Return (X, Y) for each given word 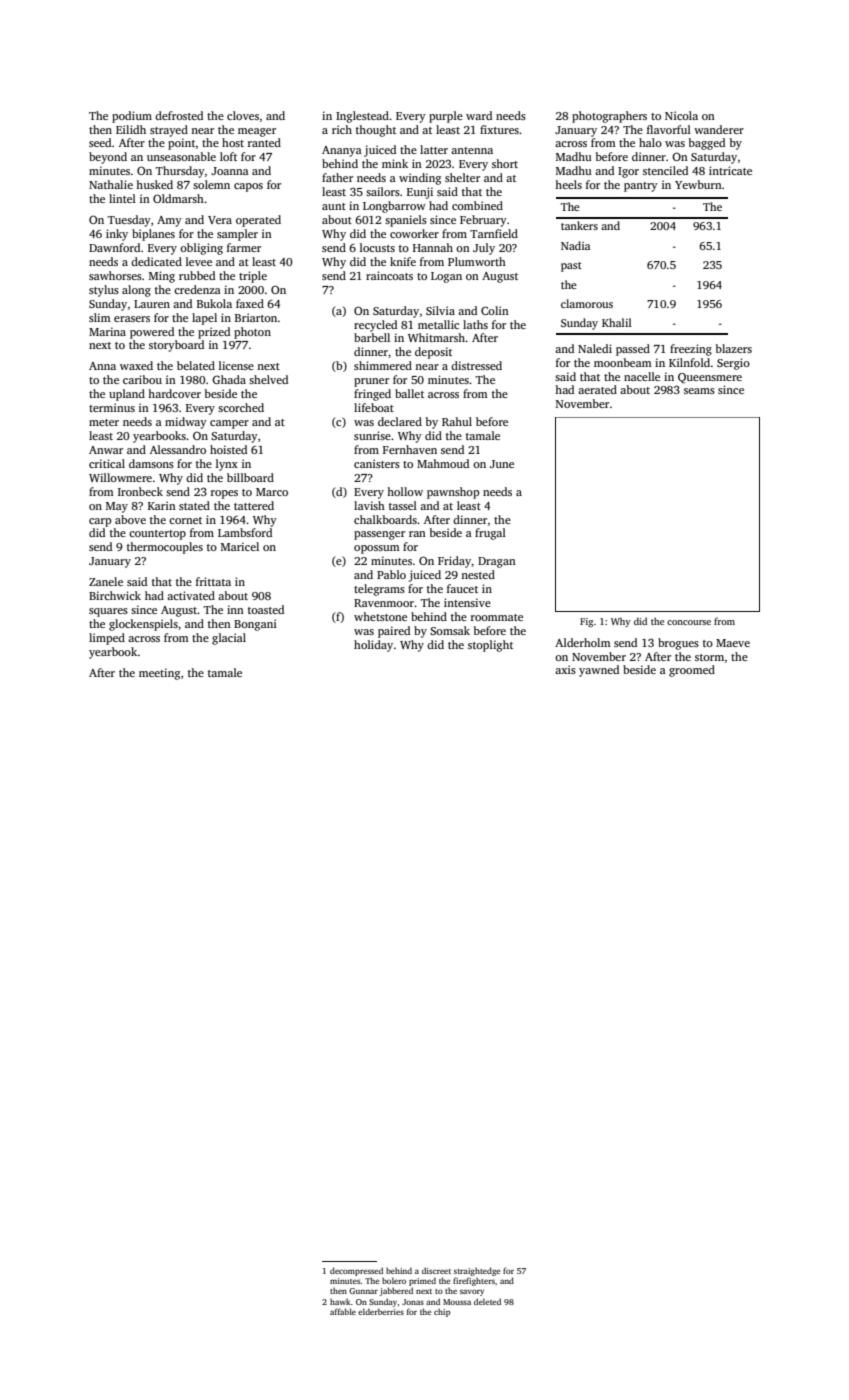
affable (343, 1311)
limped (107, 639)
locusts (377, 247)
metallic (438, 324)
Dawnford (114, 247)
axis (565, 669)
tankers (579, 225)
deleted (487, 1301)
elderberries (381, 1311)
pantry (641, 187)
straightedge (477, 1271)
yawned (599, 671)
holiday (373, 646)
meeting (159, 674)
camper (229, 424)
